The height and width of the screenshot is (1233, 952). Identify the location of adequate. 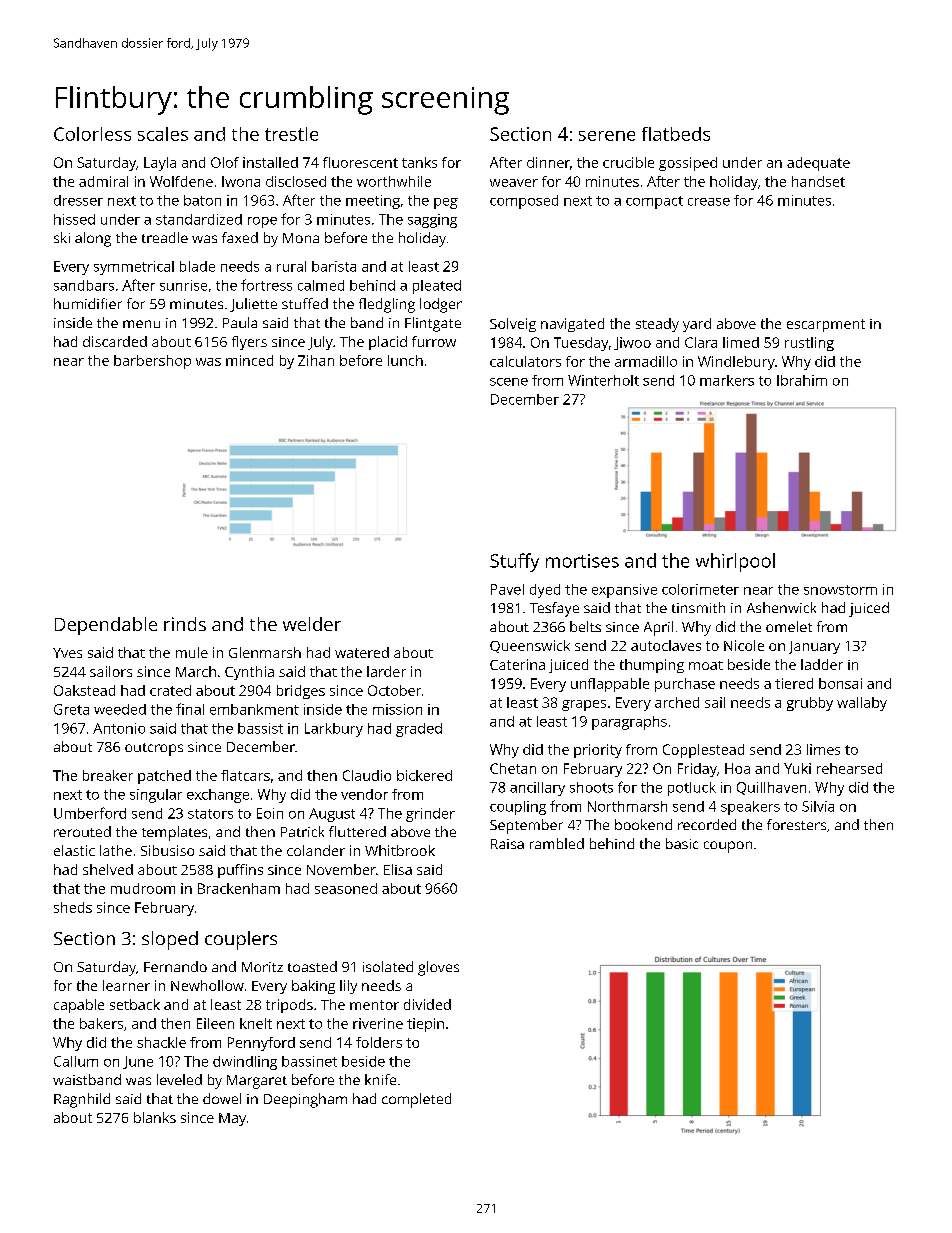
(818, 164).
